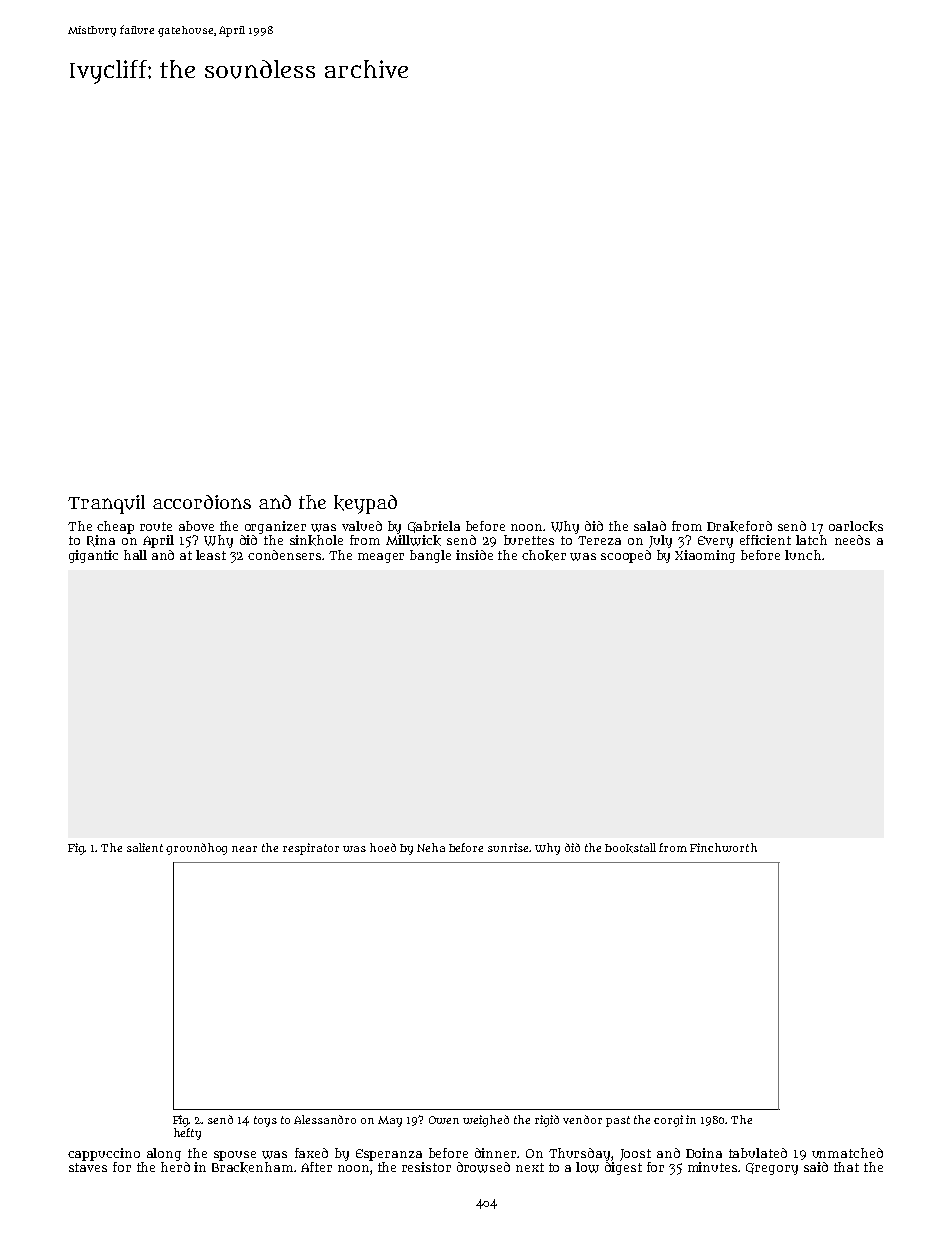  I want to click on latch, so click(811, 540).
